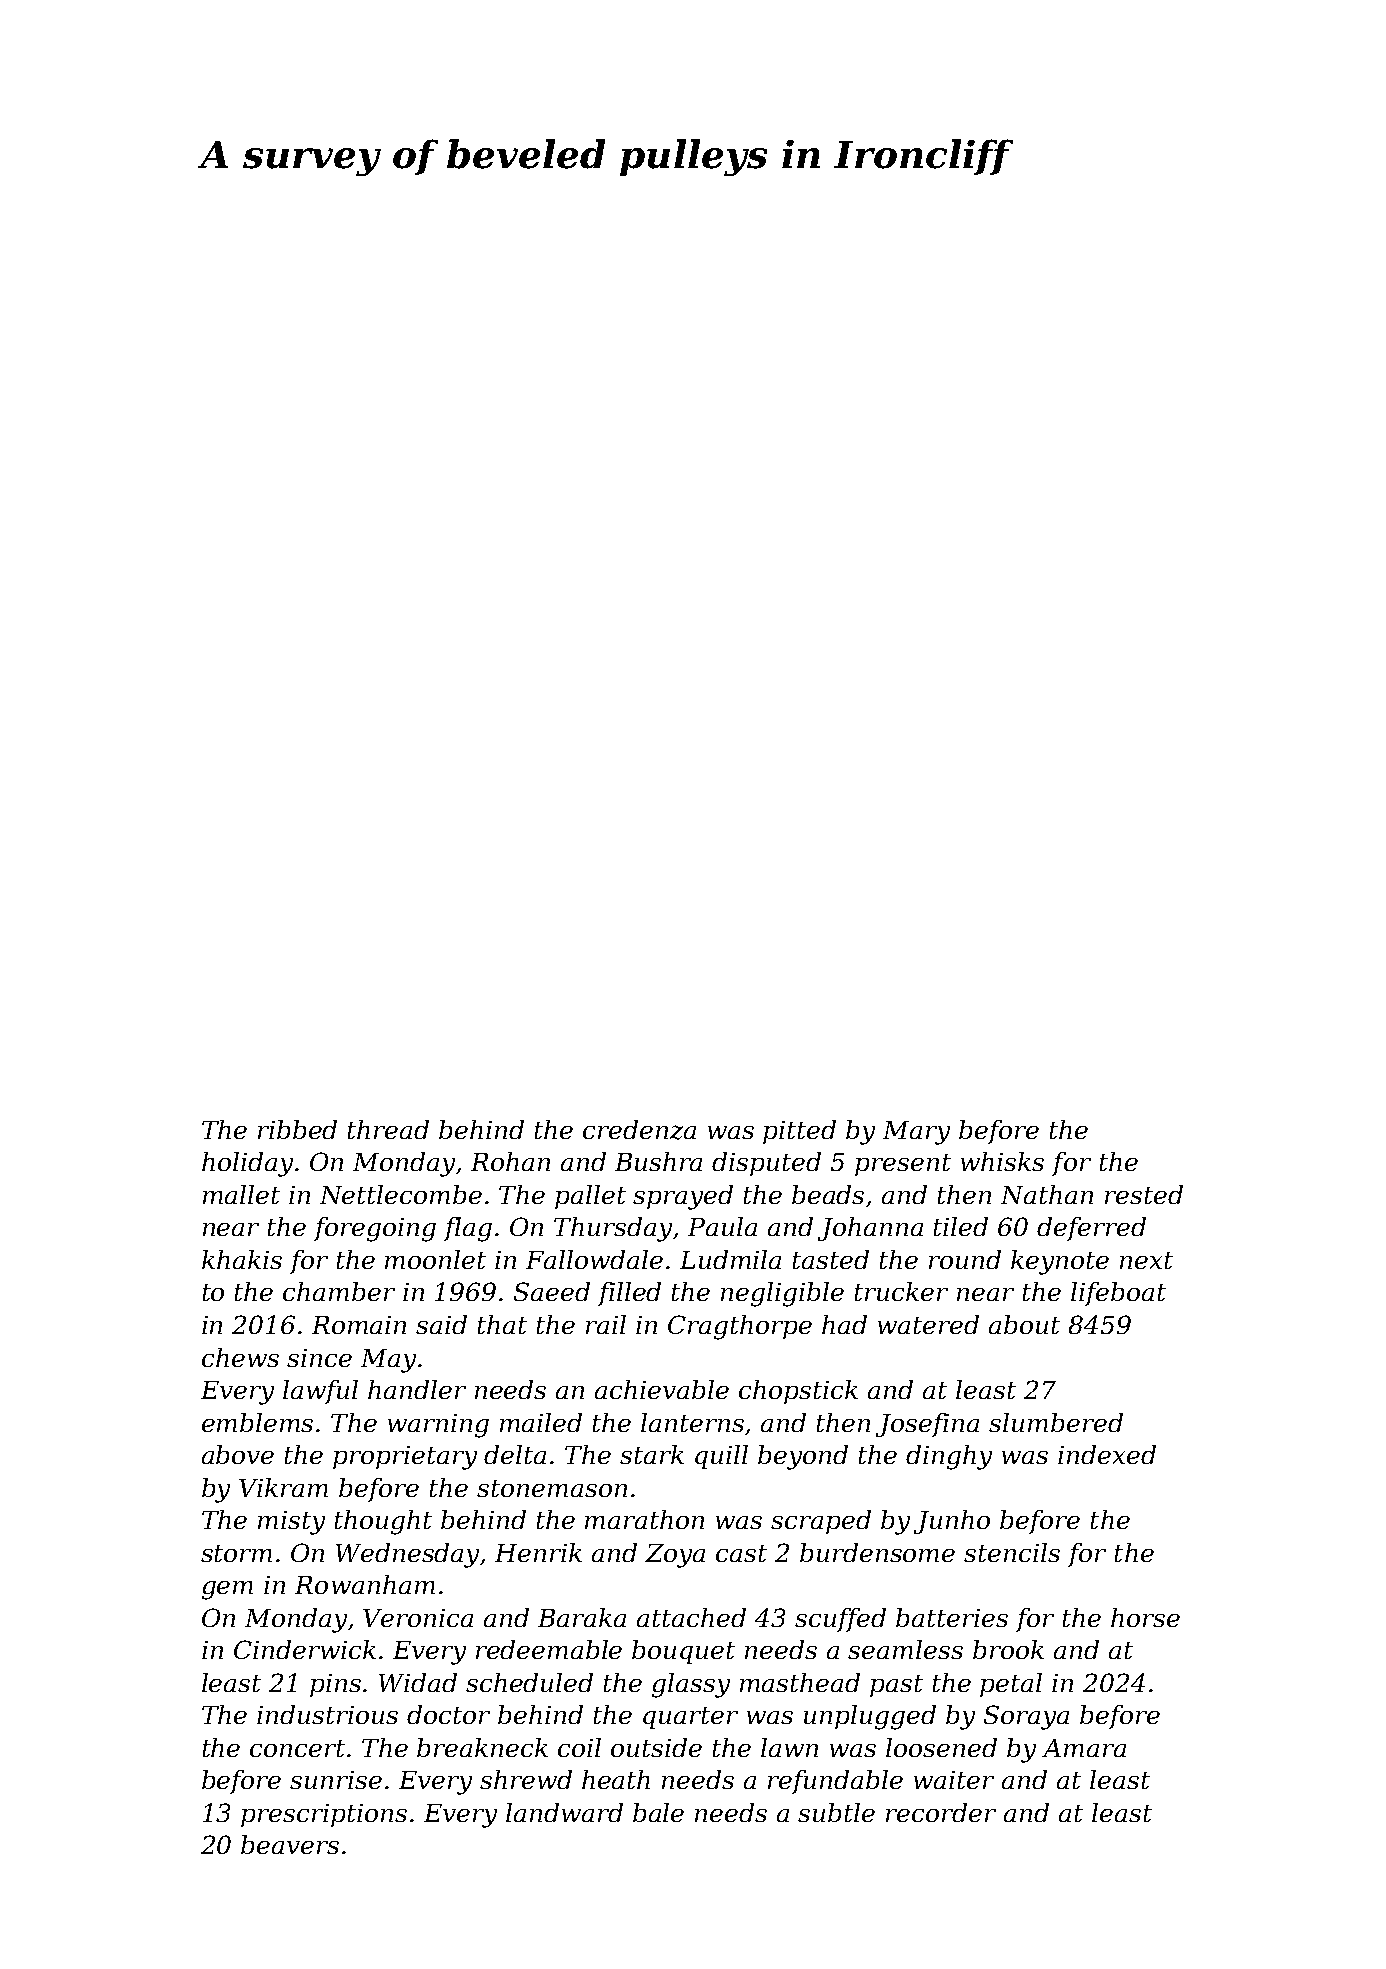 The width and height of the document is (1386, 1969). What do you see at coordinates (438, 1426) in the document?
I see `warning` at bounding box center [438, 1426].
